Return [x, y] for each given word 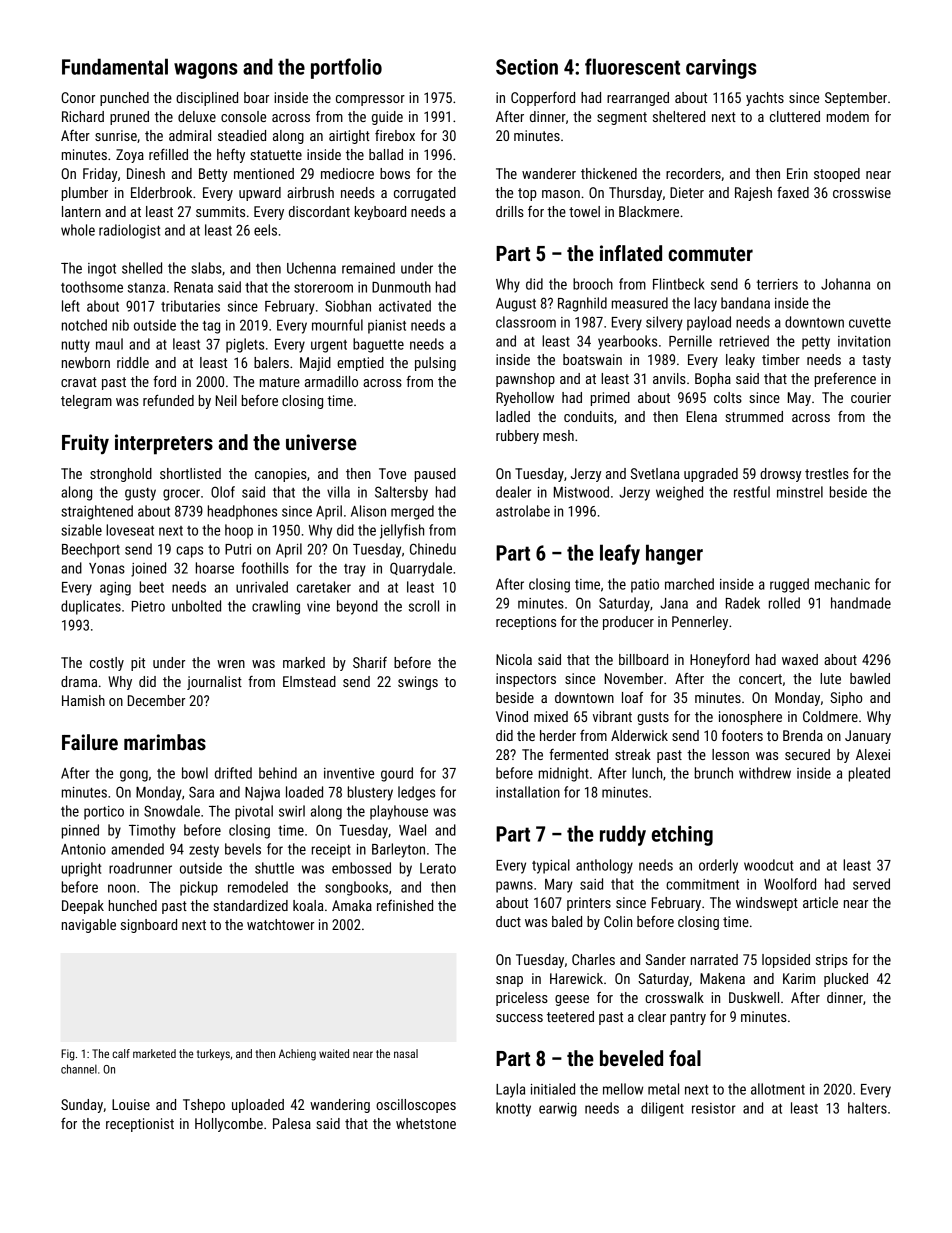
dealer [513, 492]
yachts [765, 99]
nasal [406, 1053]
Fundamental [115, 66]
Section [527, 67]
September [856, 99]
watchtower [280, 924]
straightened [97, 512]
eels [265, 230]
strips [832, 961]
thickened [609, 173]
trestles [827, 473]
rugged [789, 585]
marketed [154, 1053]
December [156, 700]
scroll [424, 606]
